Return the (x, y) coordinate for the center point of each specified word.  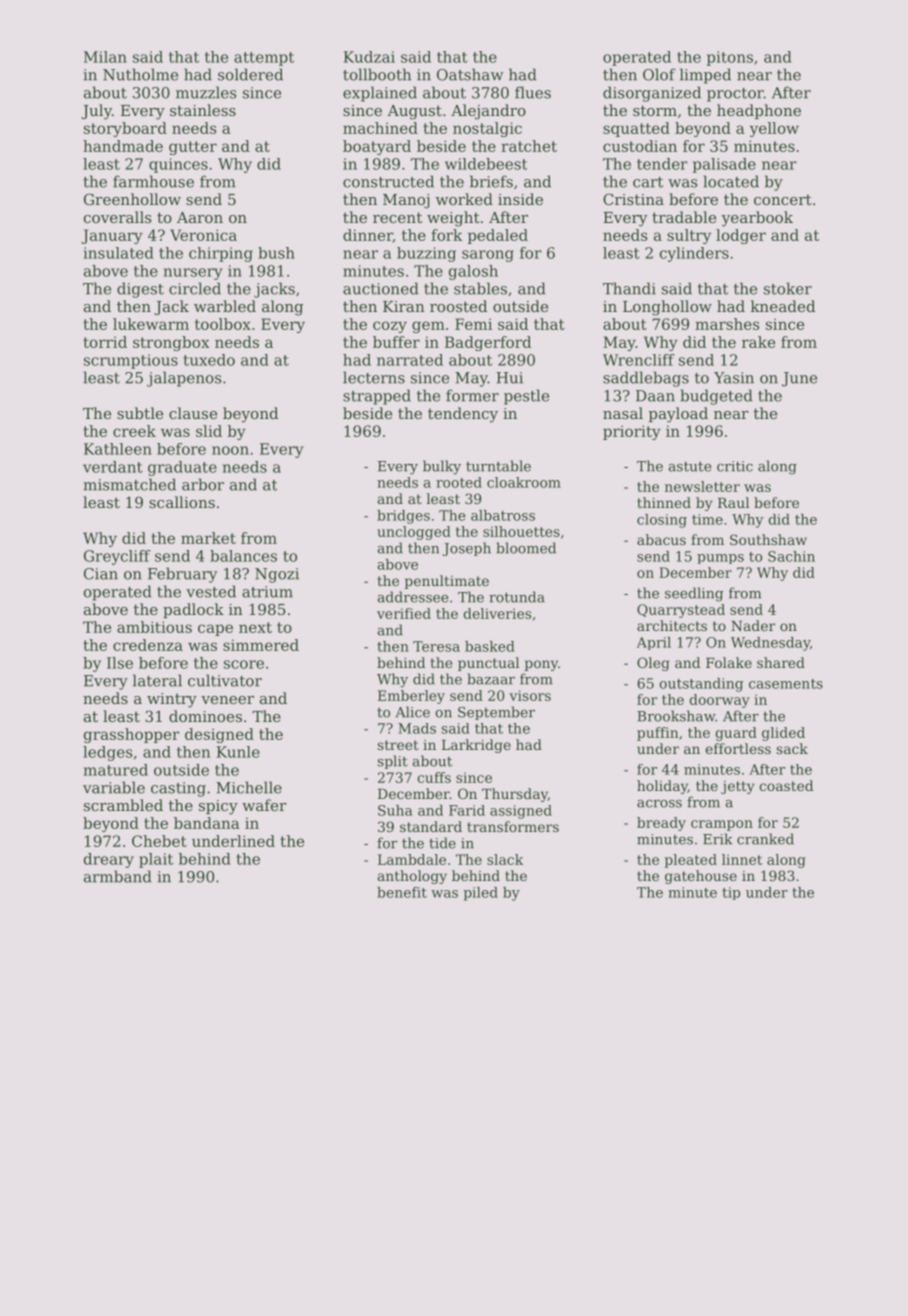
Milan (105, 57)
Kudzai (369, 57)
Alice (412, 712)
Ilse (120, 663)
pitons (730, 58)
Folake (729, 662)
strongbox (171, 343)
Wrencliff (638, 360)
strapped (377, 397)
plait (156, 860)
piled (480, 894)
